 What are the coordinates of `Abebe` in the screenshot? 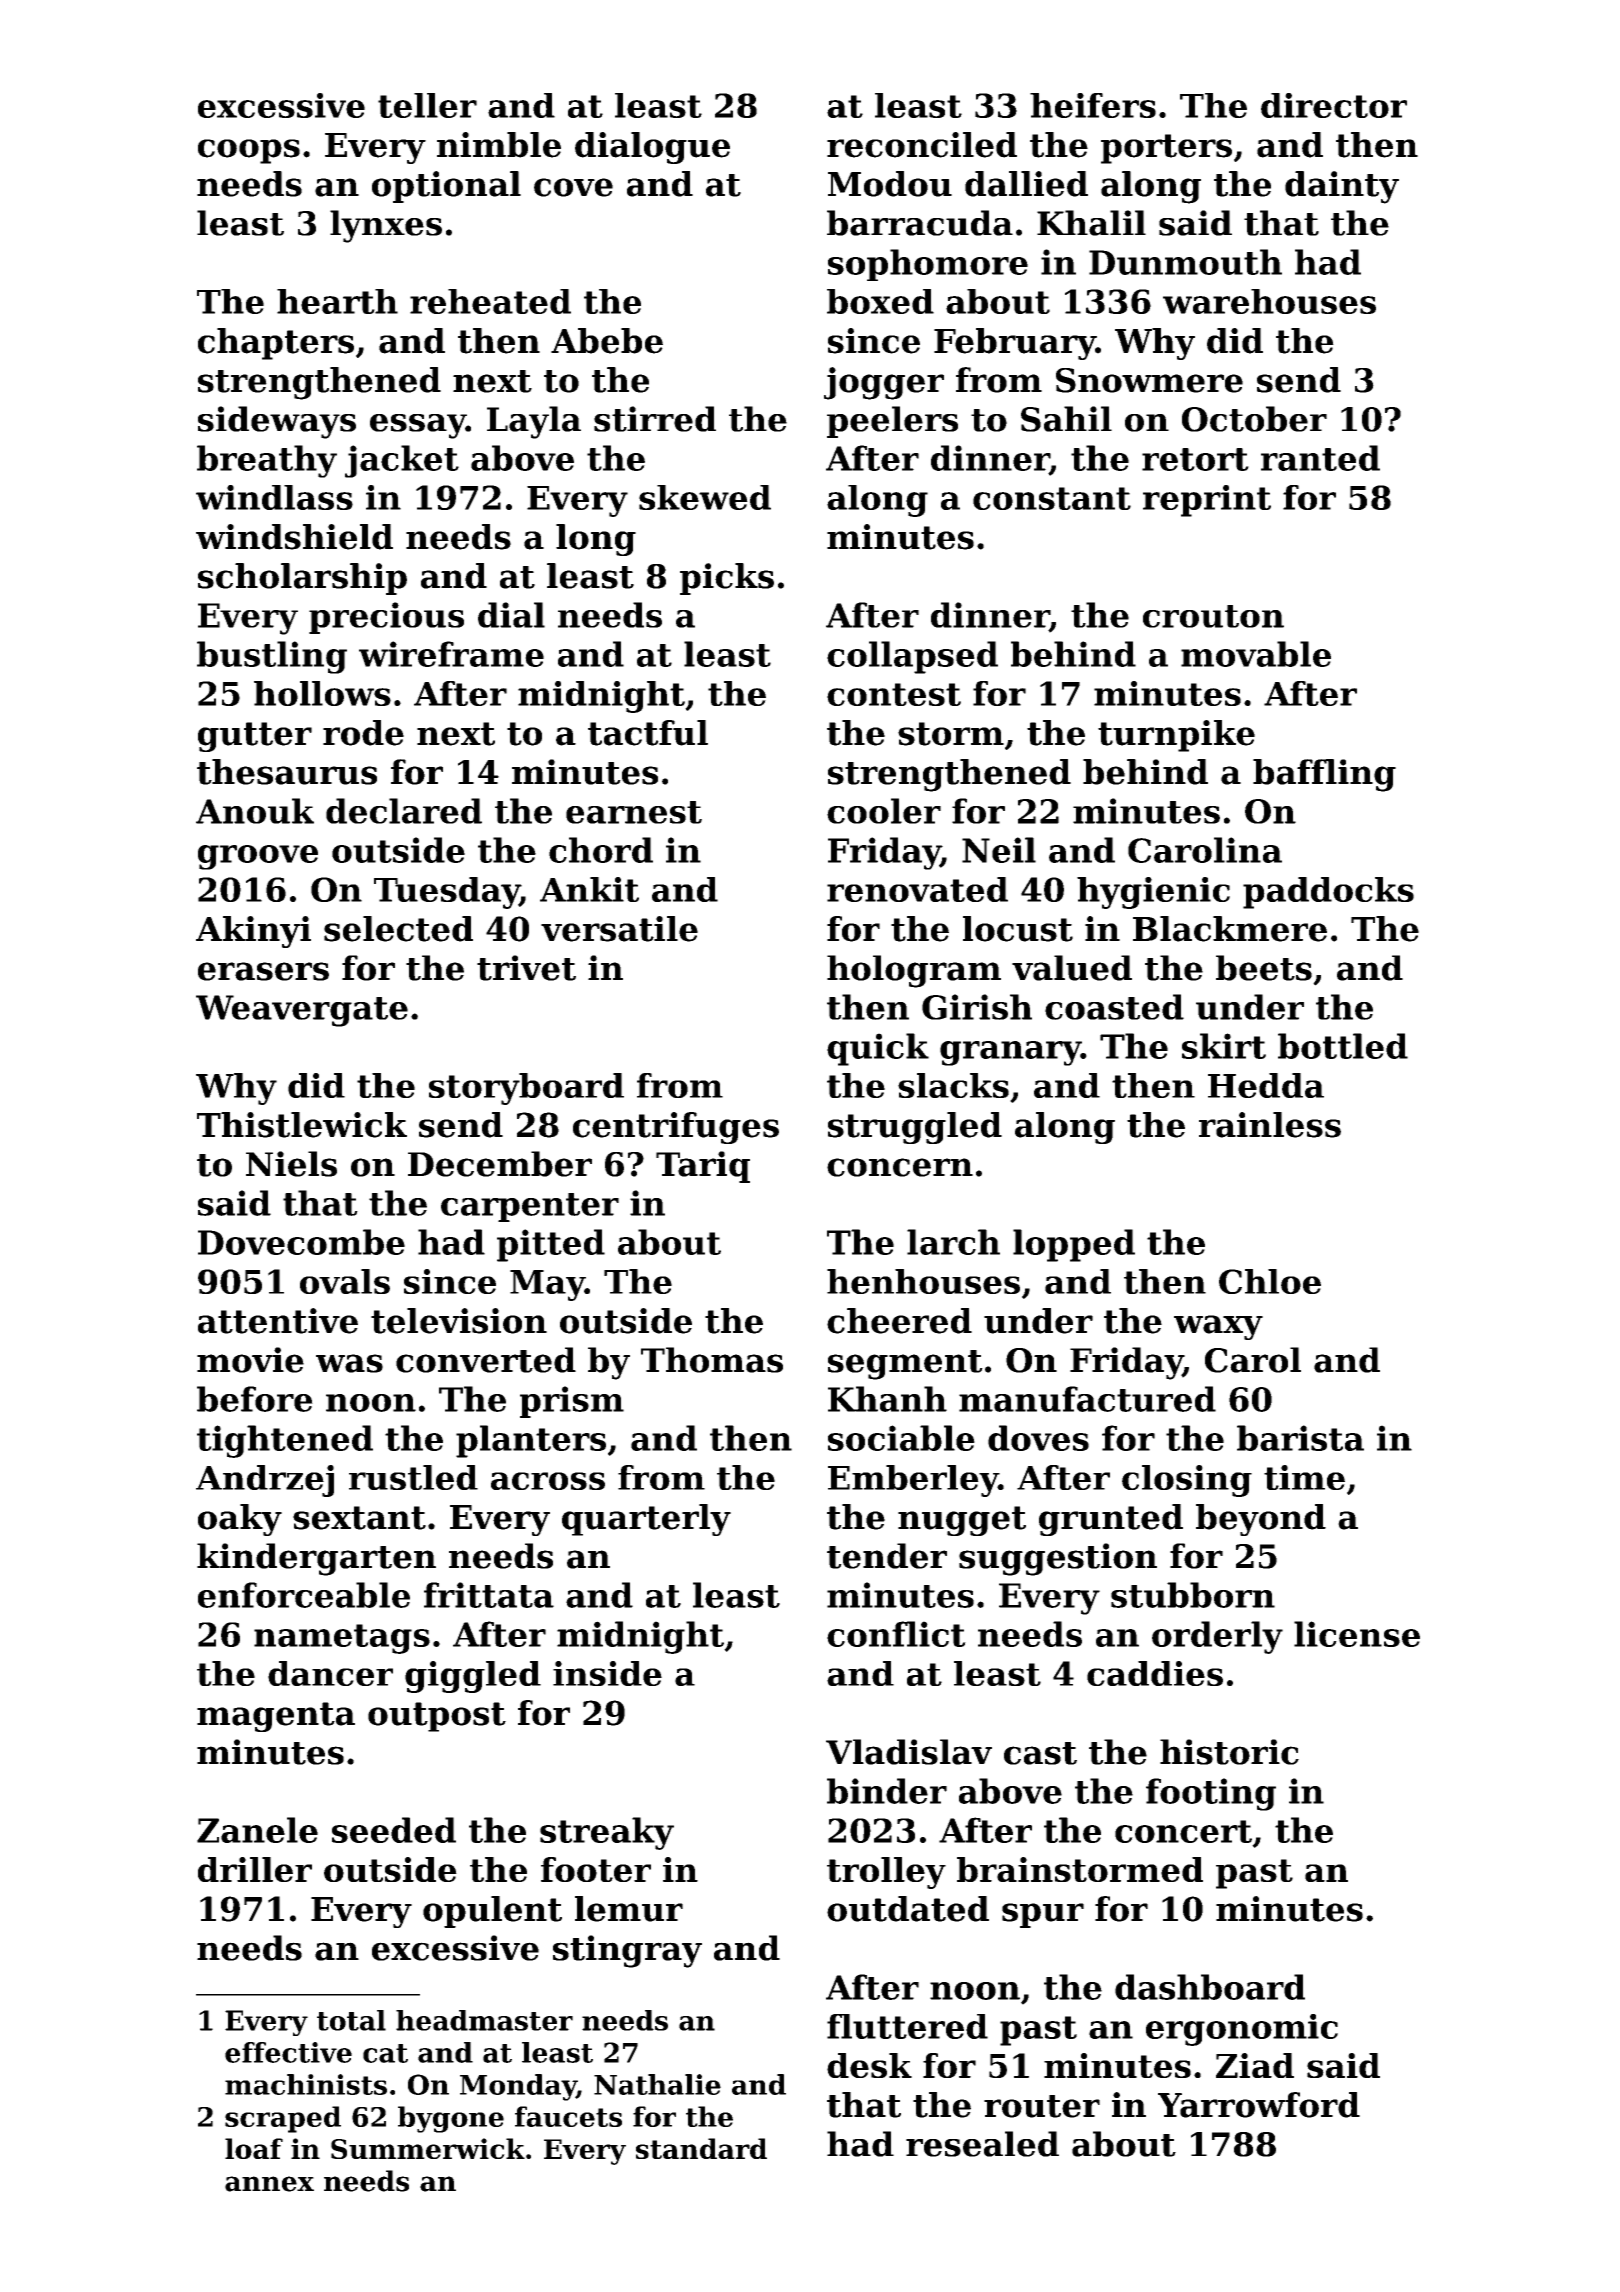 It's located at (607, 341).
